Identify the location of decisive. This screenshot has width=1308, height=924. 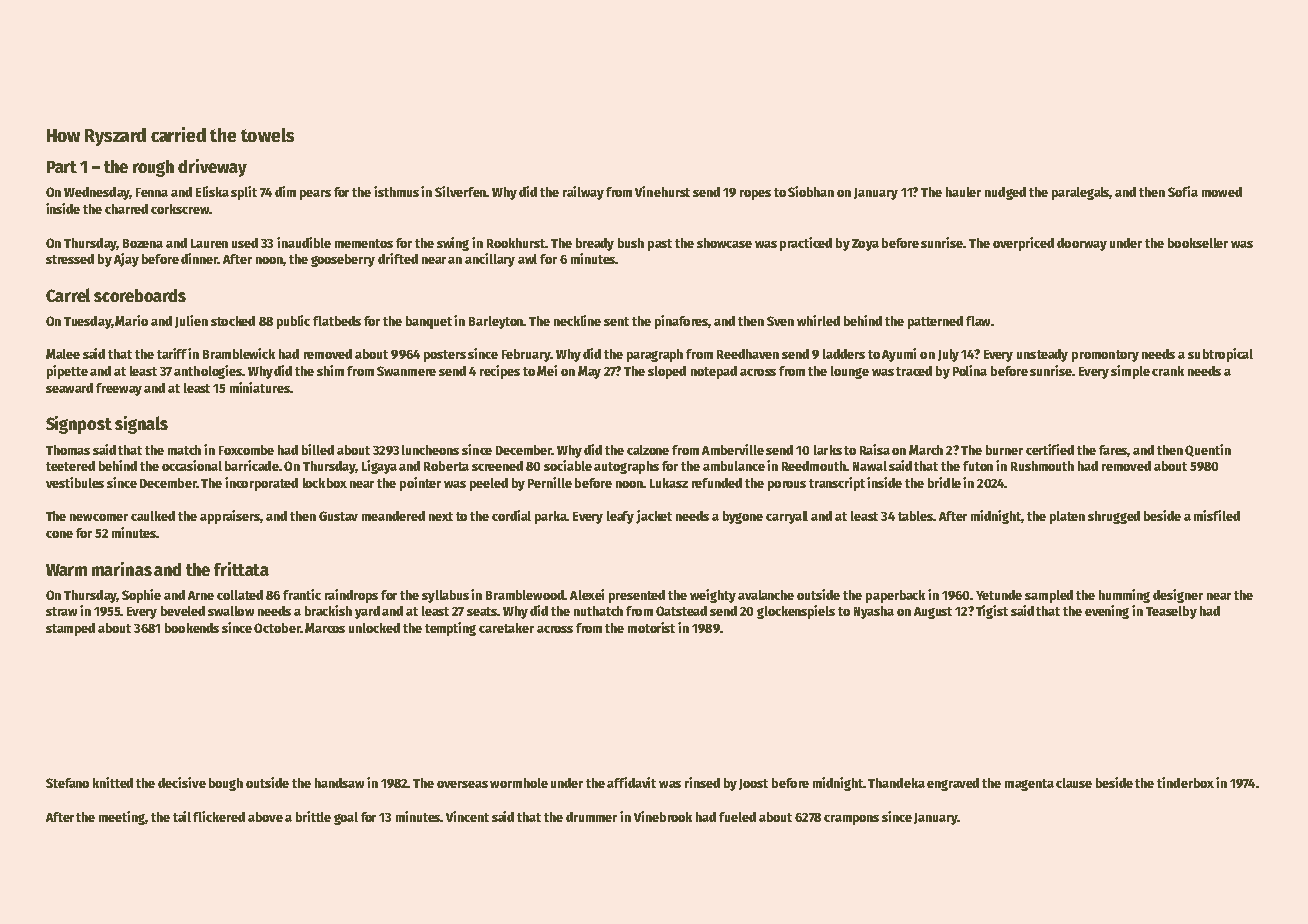
(182, 782).
